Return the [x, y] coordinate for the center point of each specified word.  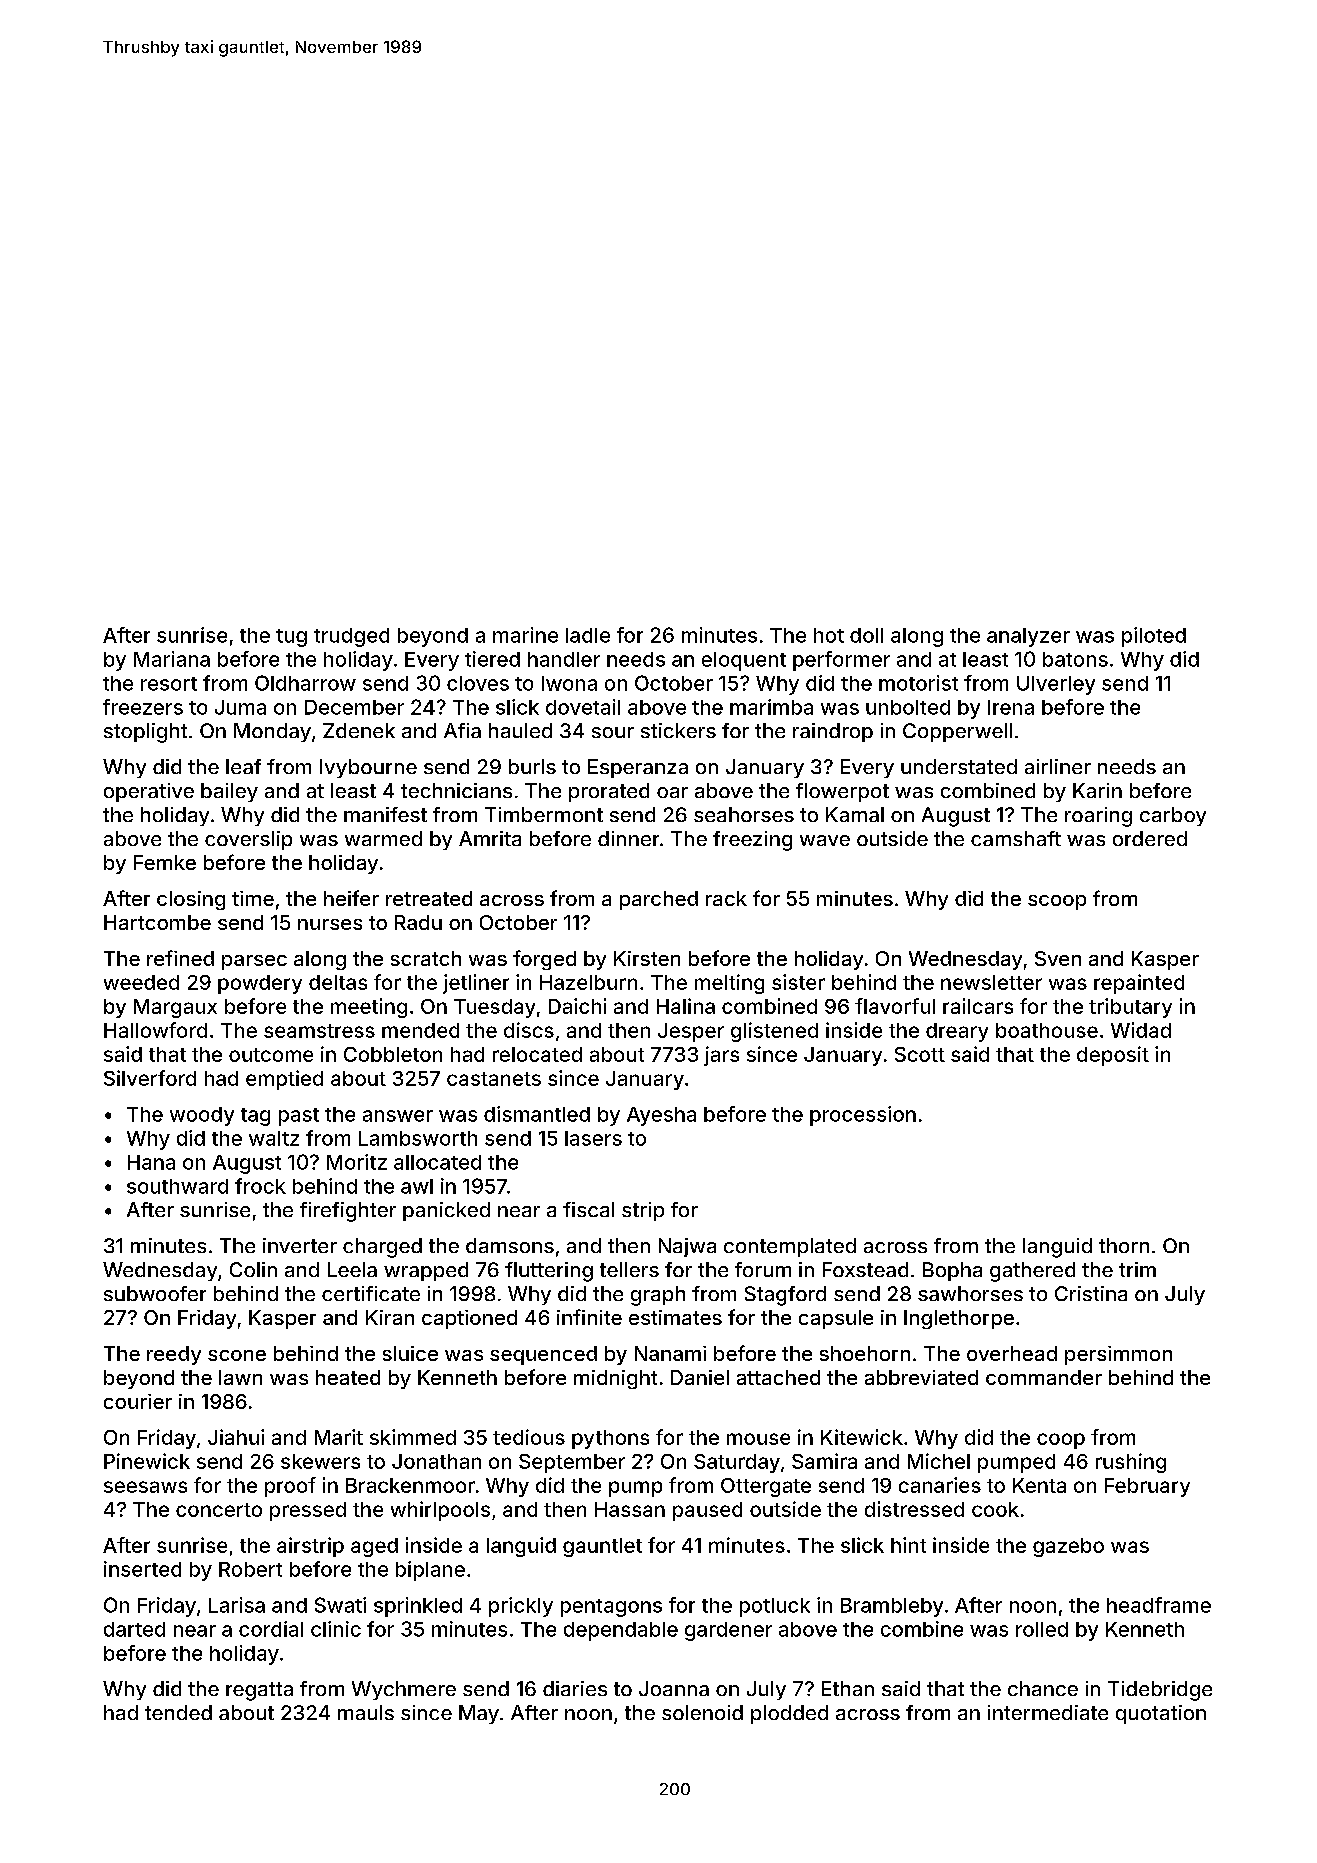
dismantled [537, 1114]
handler [564, 659]
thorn [1124, 1245]
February [1147, 1487]
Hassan [630, 1509]
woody [202, 1116]
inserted [142, 1569]
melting [729, 984]
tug [291, 638]
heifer [351, 898]
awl [417, 1186]
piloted [1154, 637]
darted [134, 1629]
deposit [1113, 1056]
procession [863, 1116]
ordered [1150, 838]
